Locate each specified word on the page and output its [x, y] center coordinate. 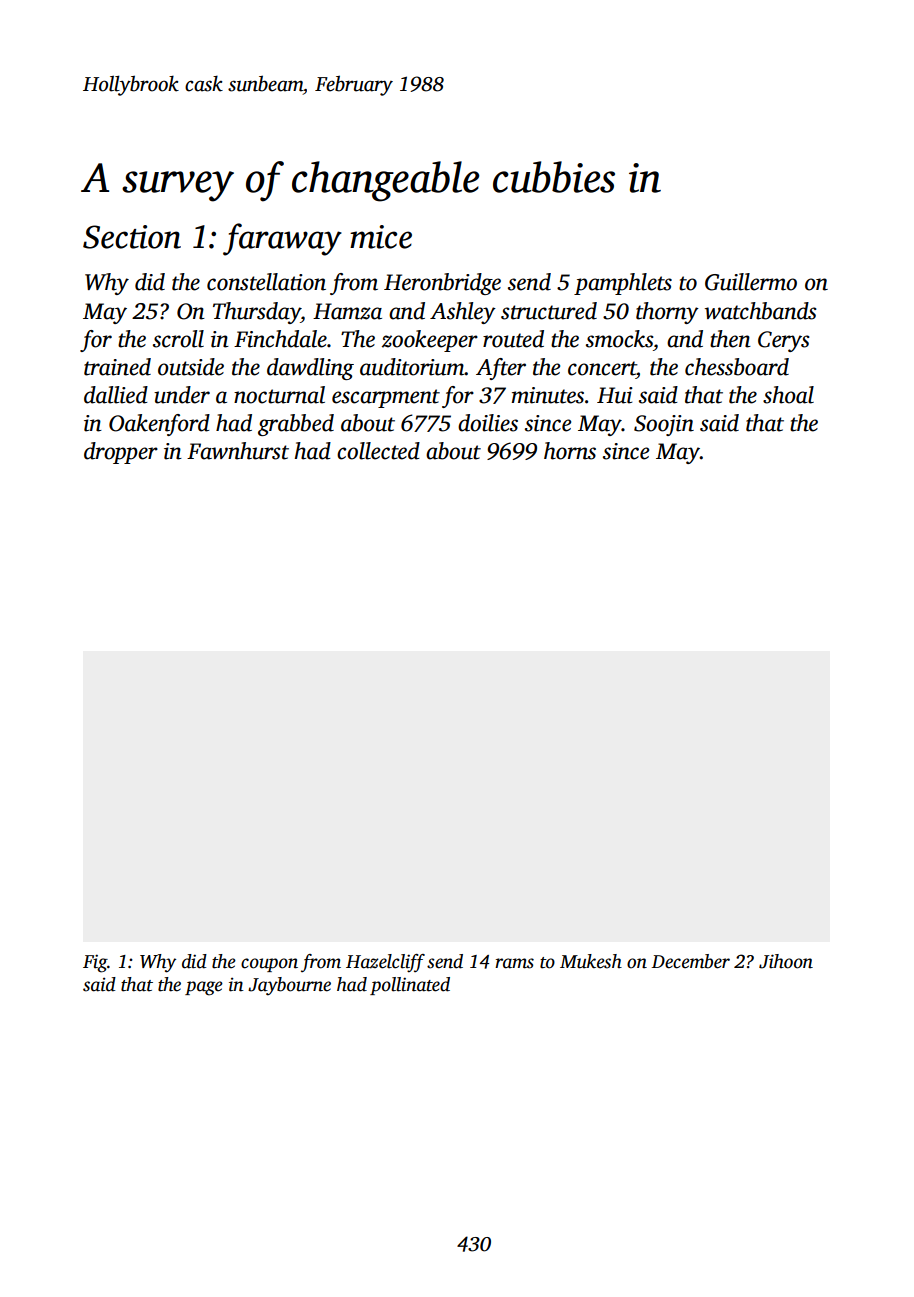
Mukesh [591, 961]
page [204, 988]
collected [378, 451]
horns [570, 451]
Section [132, 237]
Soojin [664, 425]
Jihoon [786, 961]
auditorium [412, 367]
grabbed [296, 425]
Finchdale [280, 339]
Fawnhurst [238, 451]
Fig [95, 963]
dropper [121, 453]
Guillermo [751, 282]
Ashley [463, 313]
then [730, 339]
